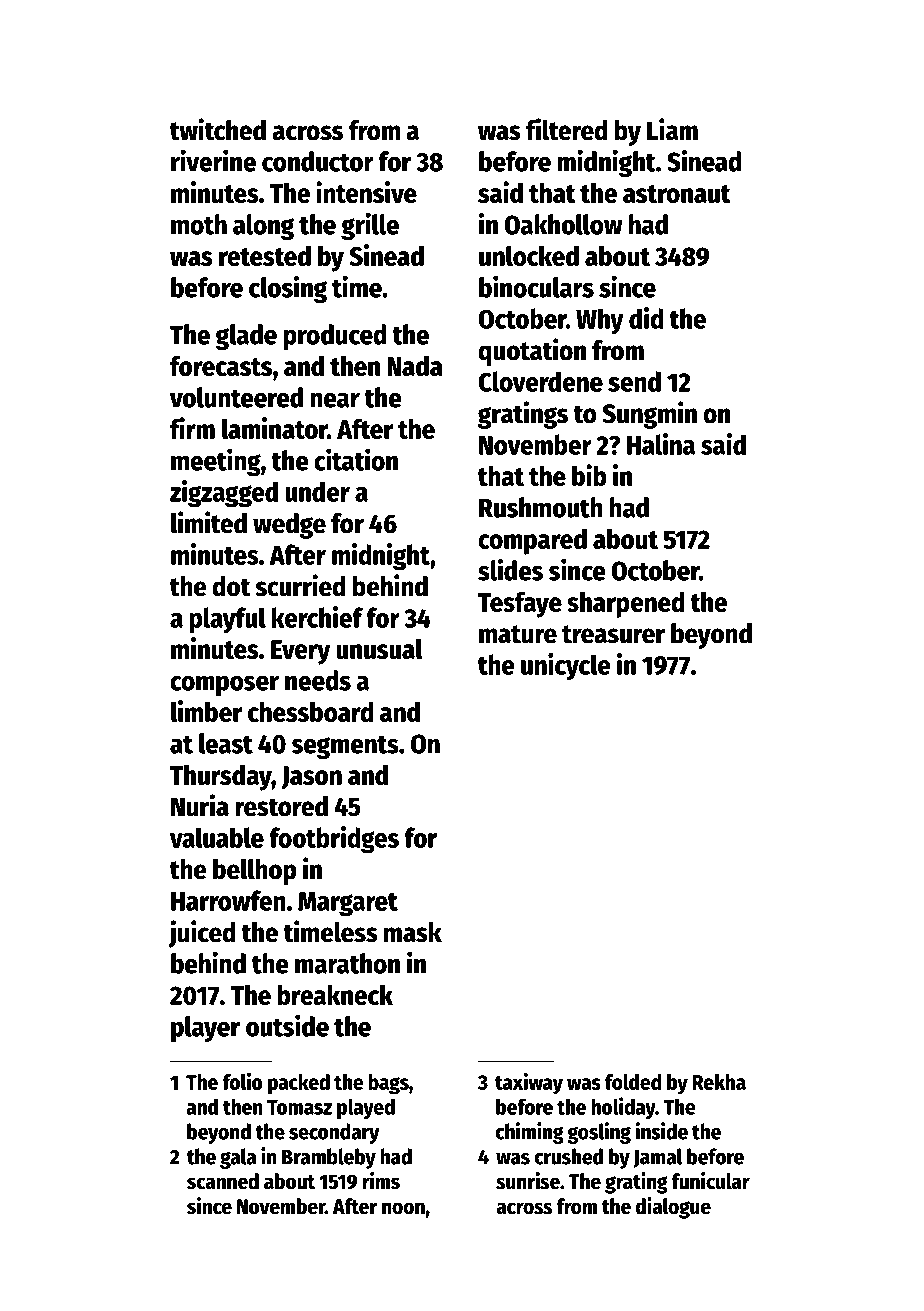 The height and width of the document is (1311, 924). Describe the element at coordinates (223, 1181) in the document. I see `scanned` at that location.
